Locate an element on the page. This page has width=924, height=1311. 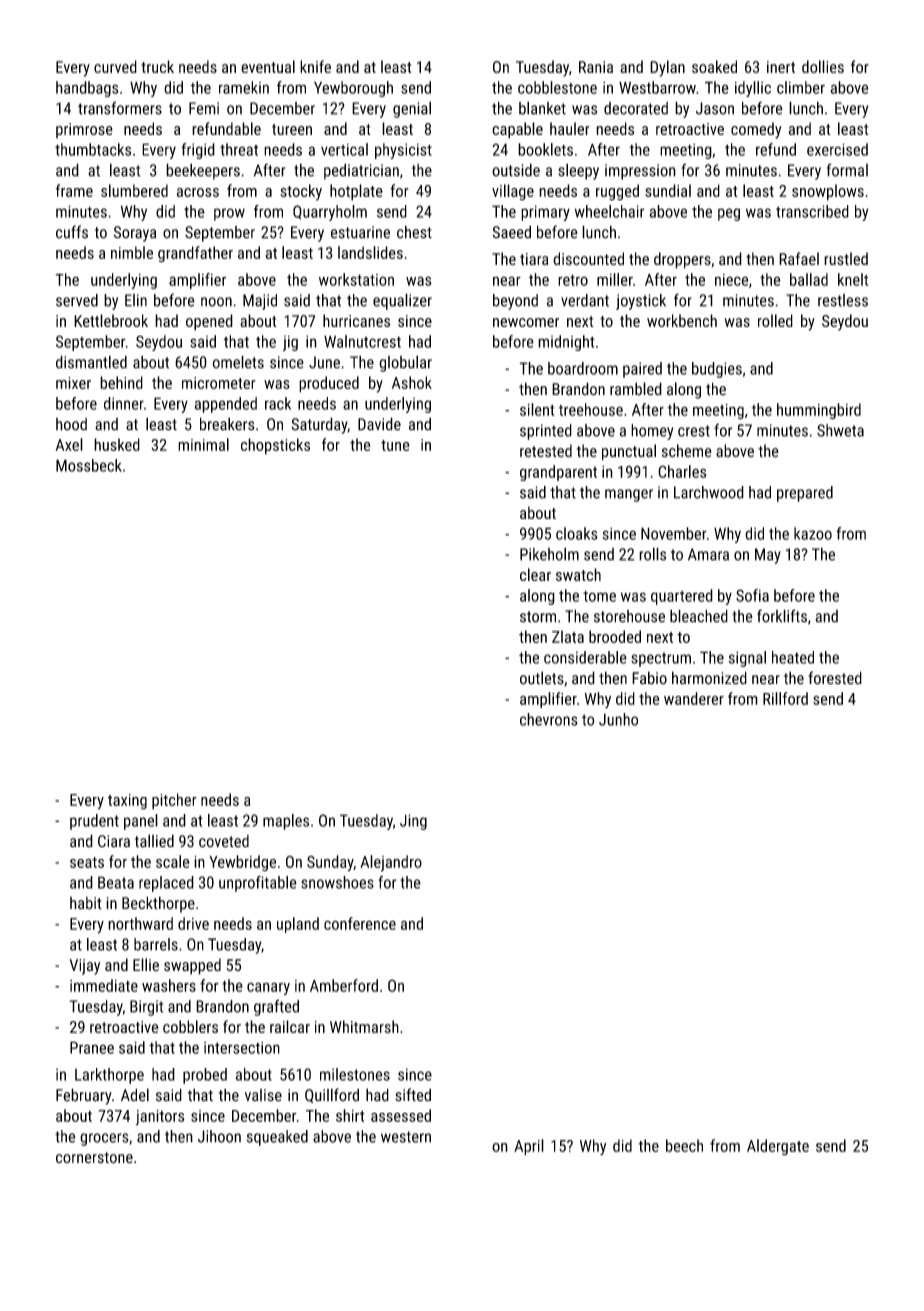
cornerstone is located at coordinates (94, 1158).
